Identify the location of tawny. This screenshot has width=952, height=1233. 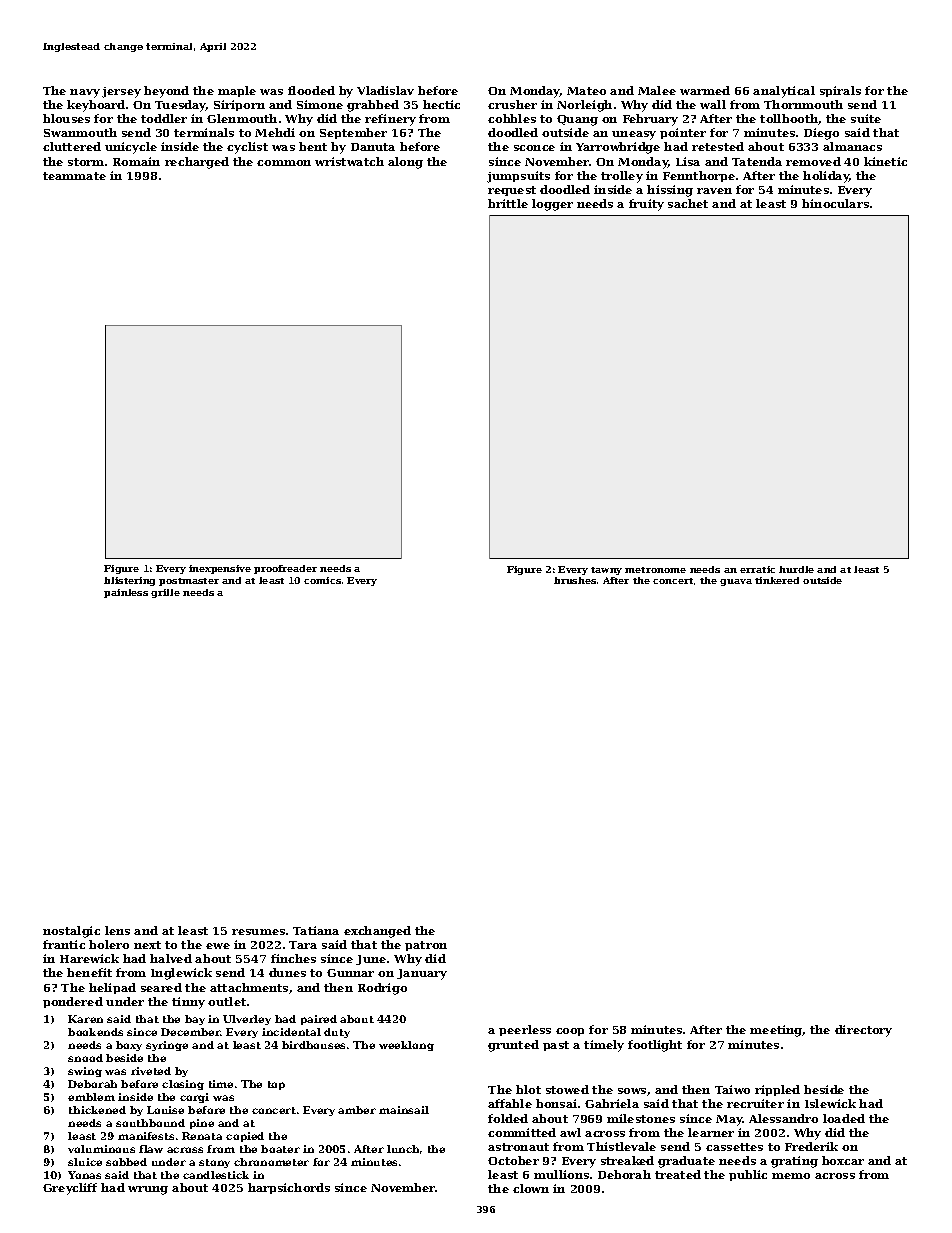
(606, 571).
